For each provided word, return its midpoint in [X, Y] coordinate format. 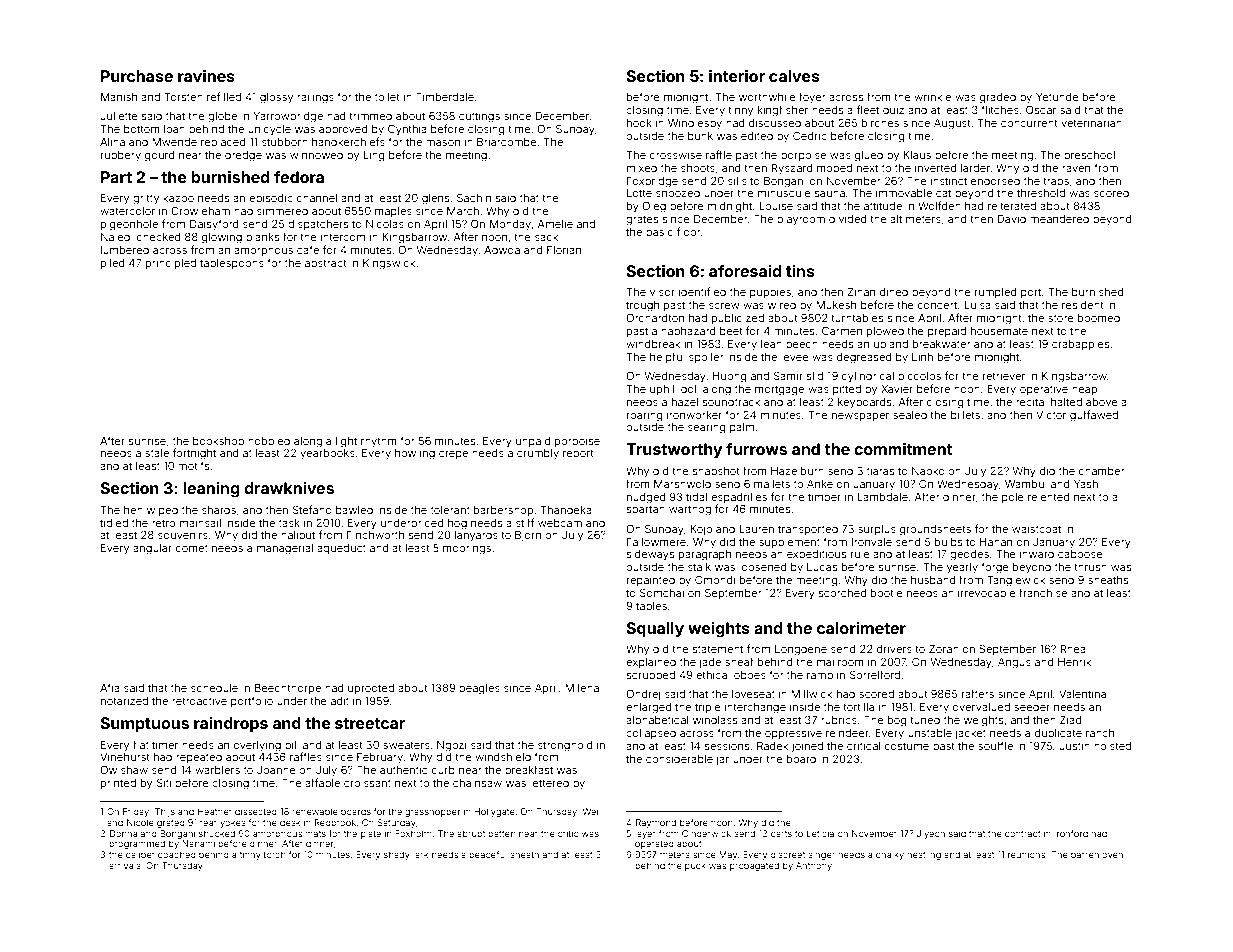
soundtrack [731, 402]
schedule [214, 688]
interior [737, 76]
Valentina [1082, 694]
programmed [137, 844]
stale [157, 453]
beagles [479, 689]
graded [998, 98]
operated [654, 844]
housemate [999, 331]
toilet [387, 97]
